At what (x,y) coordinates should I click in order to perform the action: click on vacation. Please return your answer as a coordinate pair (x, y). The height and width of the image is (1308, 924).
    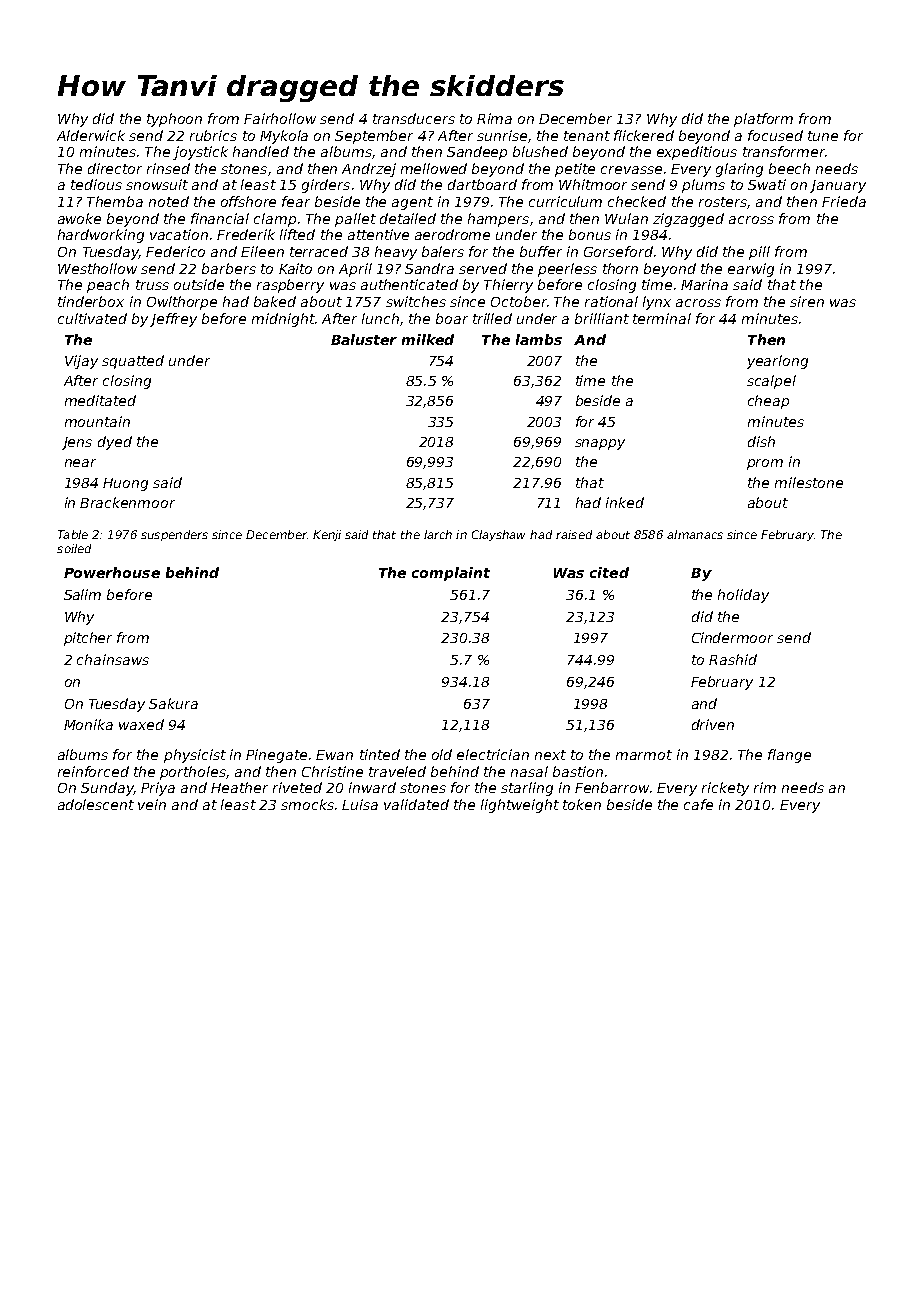
    Looking at the image, I should click on (179, 234).
